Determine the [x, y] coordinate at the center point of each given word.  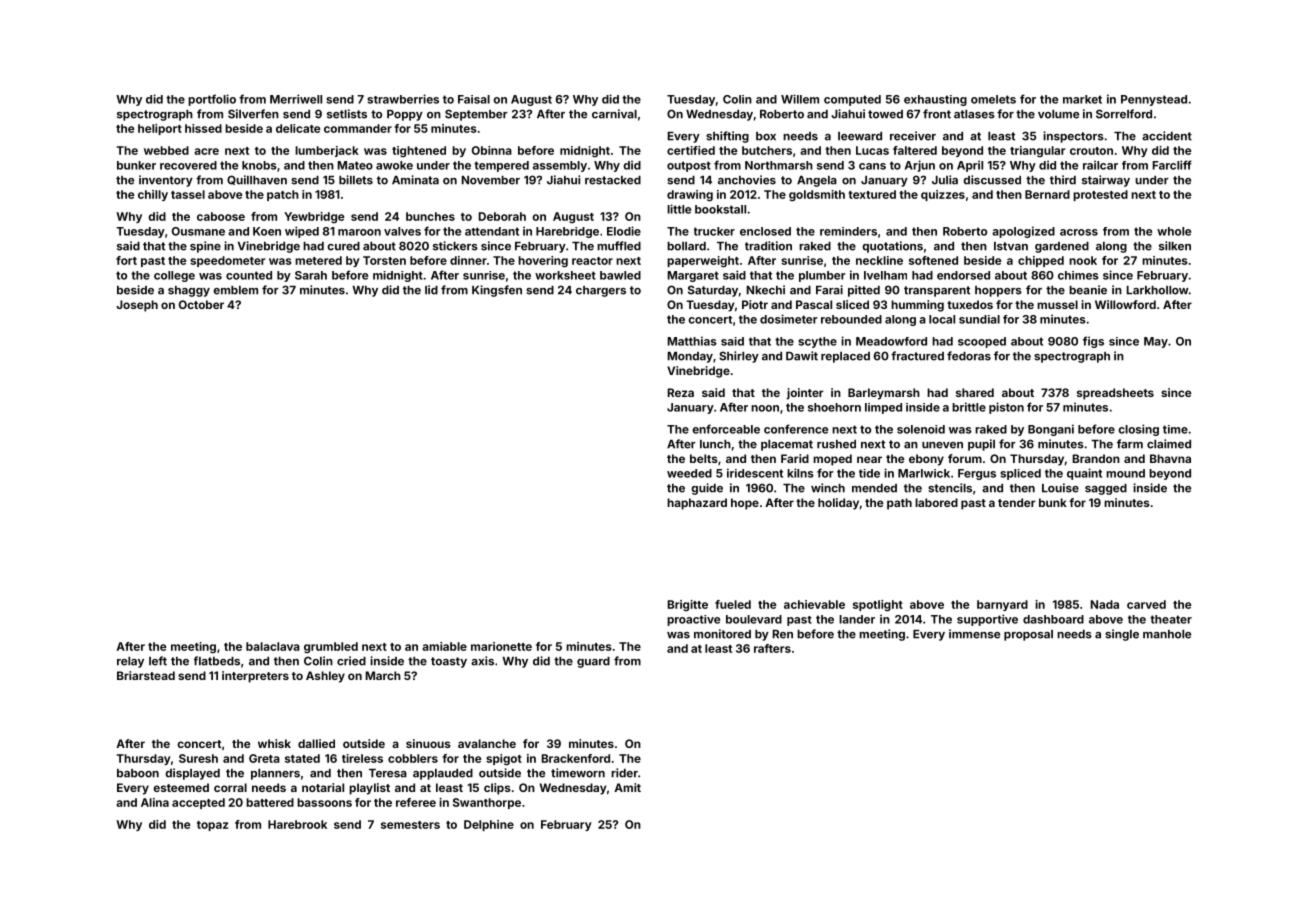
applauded [443, 774]
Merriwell [296, 99]
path [899, 504]
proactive [693, 620]
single [1122, 635]
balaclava [273, 646]
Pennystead [1154, 100]
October [201, 304]
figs [1093, 342]
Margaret [693, 276]
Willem [800, 99]
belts [704, 458]
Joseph [137, 306]
